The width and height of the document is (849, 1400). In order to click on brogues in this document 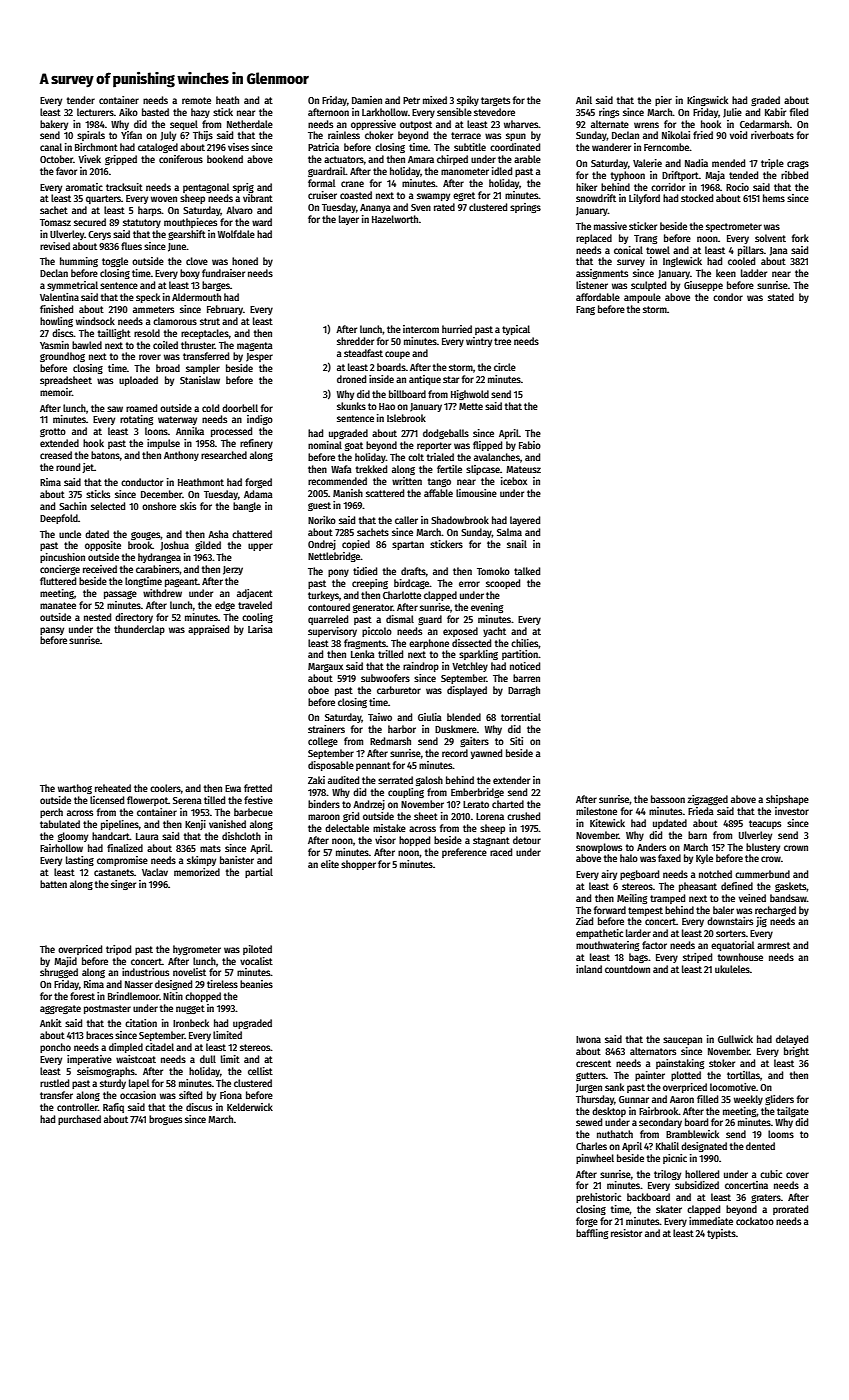, I will do `click(165, 1120)`.
